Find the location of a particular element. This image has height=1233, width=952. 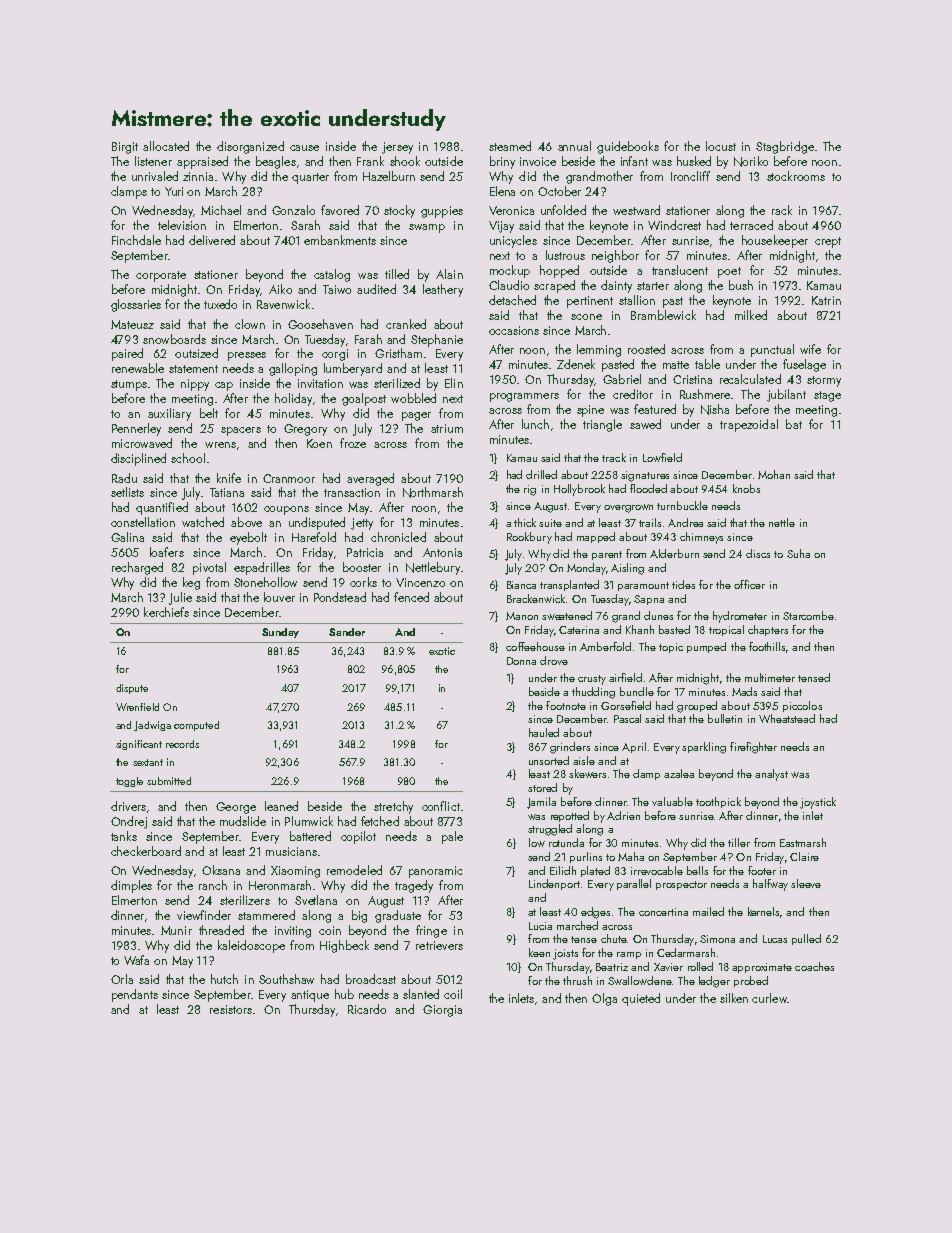

jersey is located at coordinates (397, 148).
